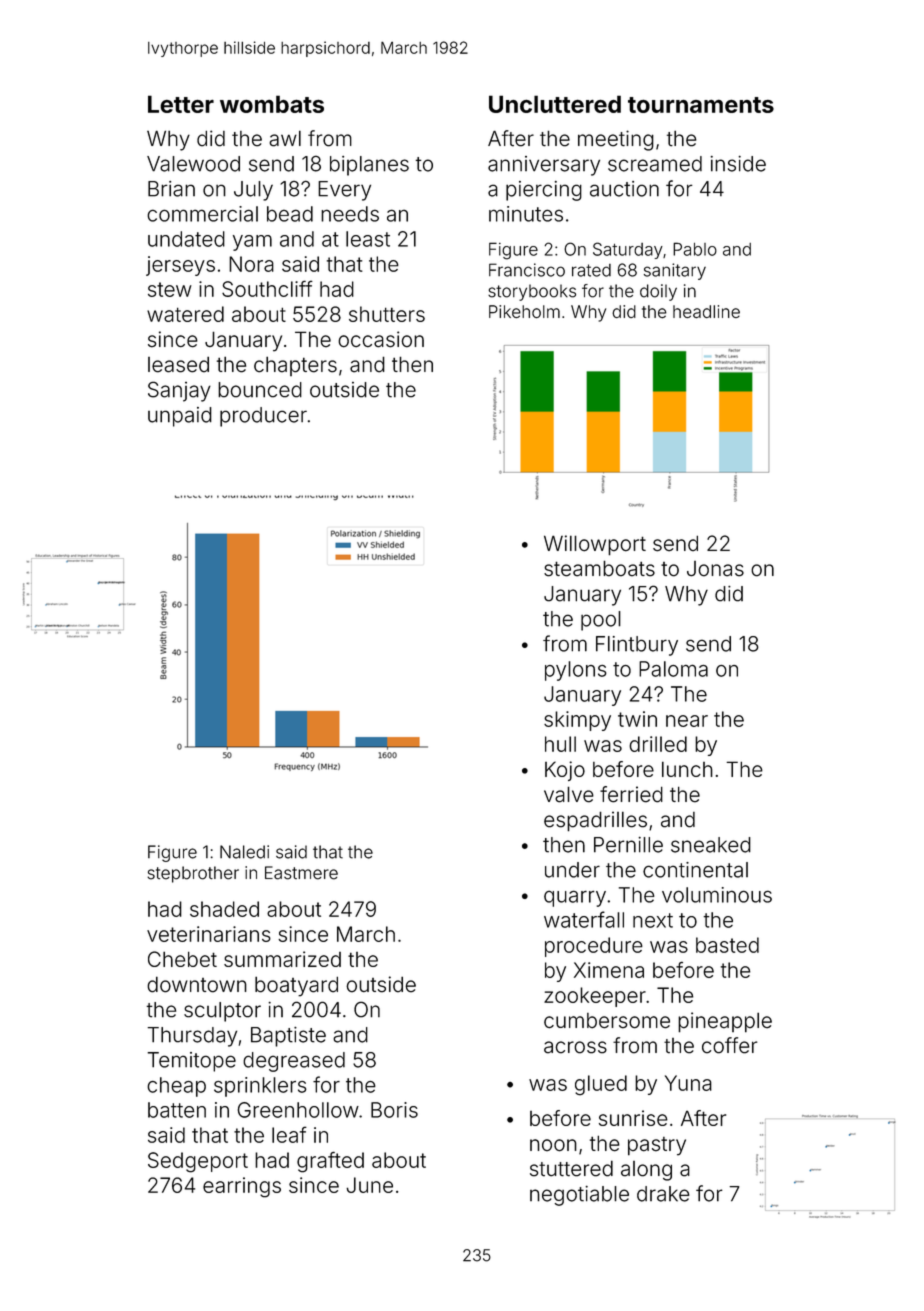 Image resolution: width=924 pixels, height=1311 pixels. Describe the element at coordinates (181, 104) in the screenshot. I see `Letter` at that location.
